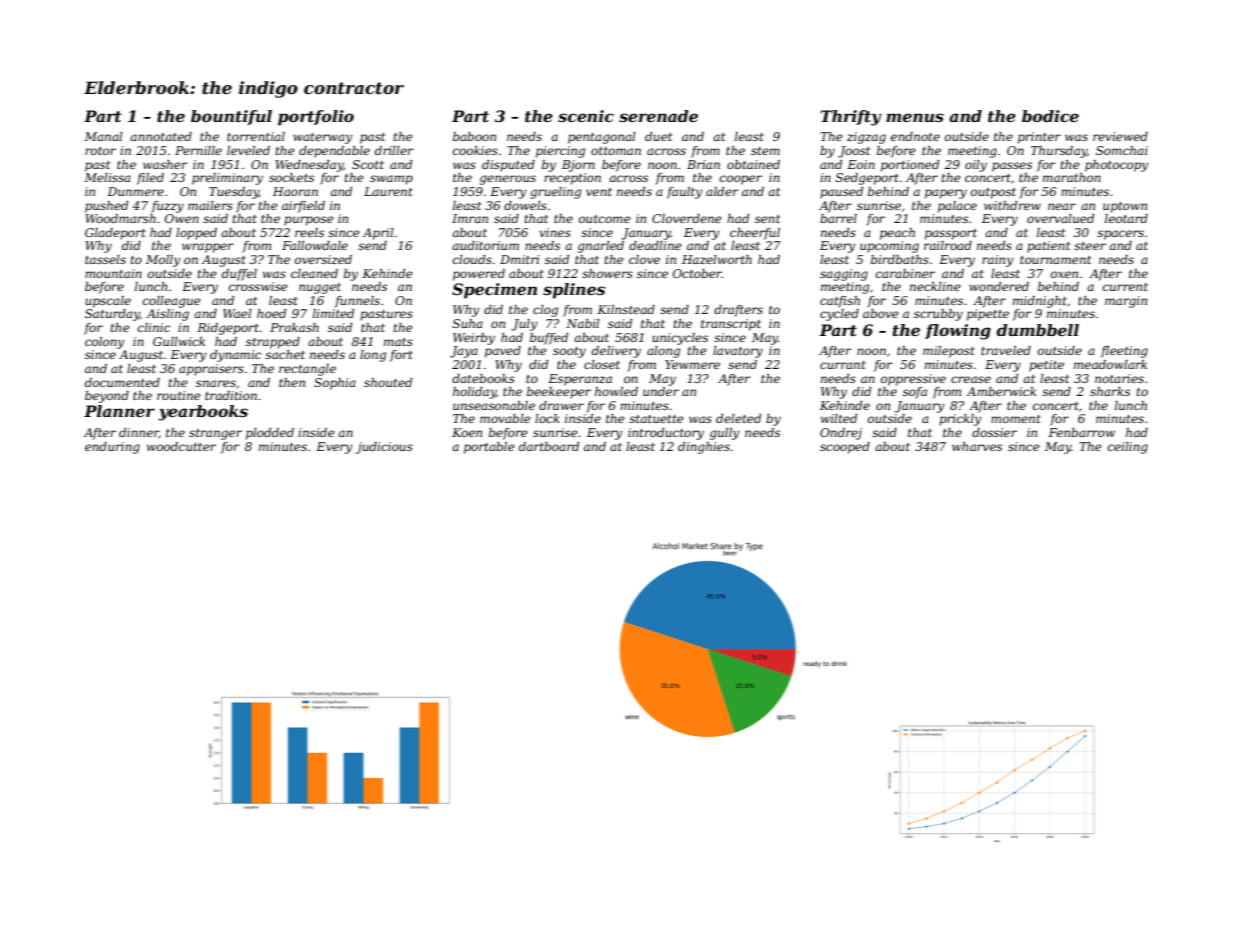  I want to click on reviewed, so click(1120, 136).
